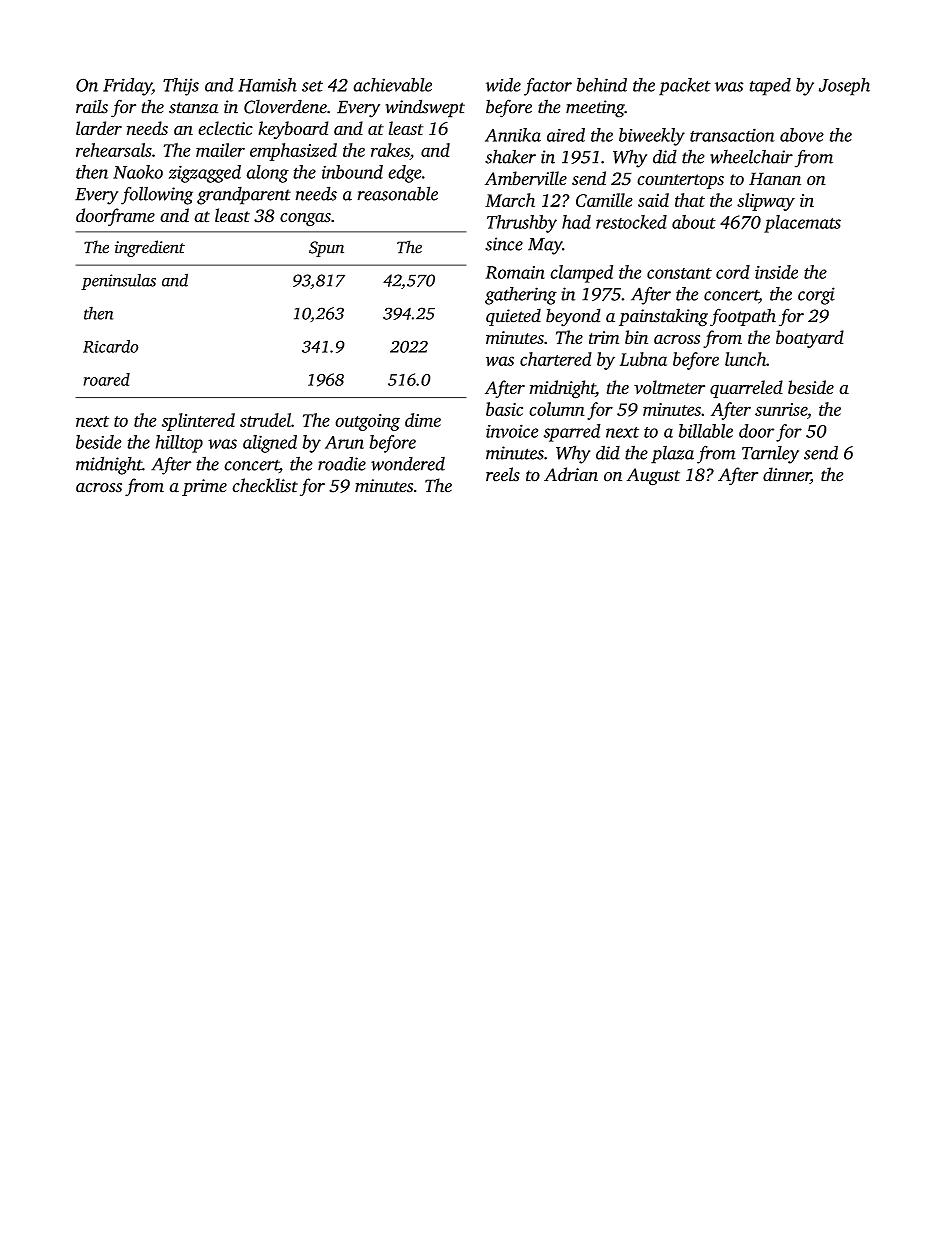 This screenshot has height=1233, width=952. I want to click on voltmeter, so click(669, 387).
